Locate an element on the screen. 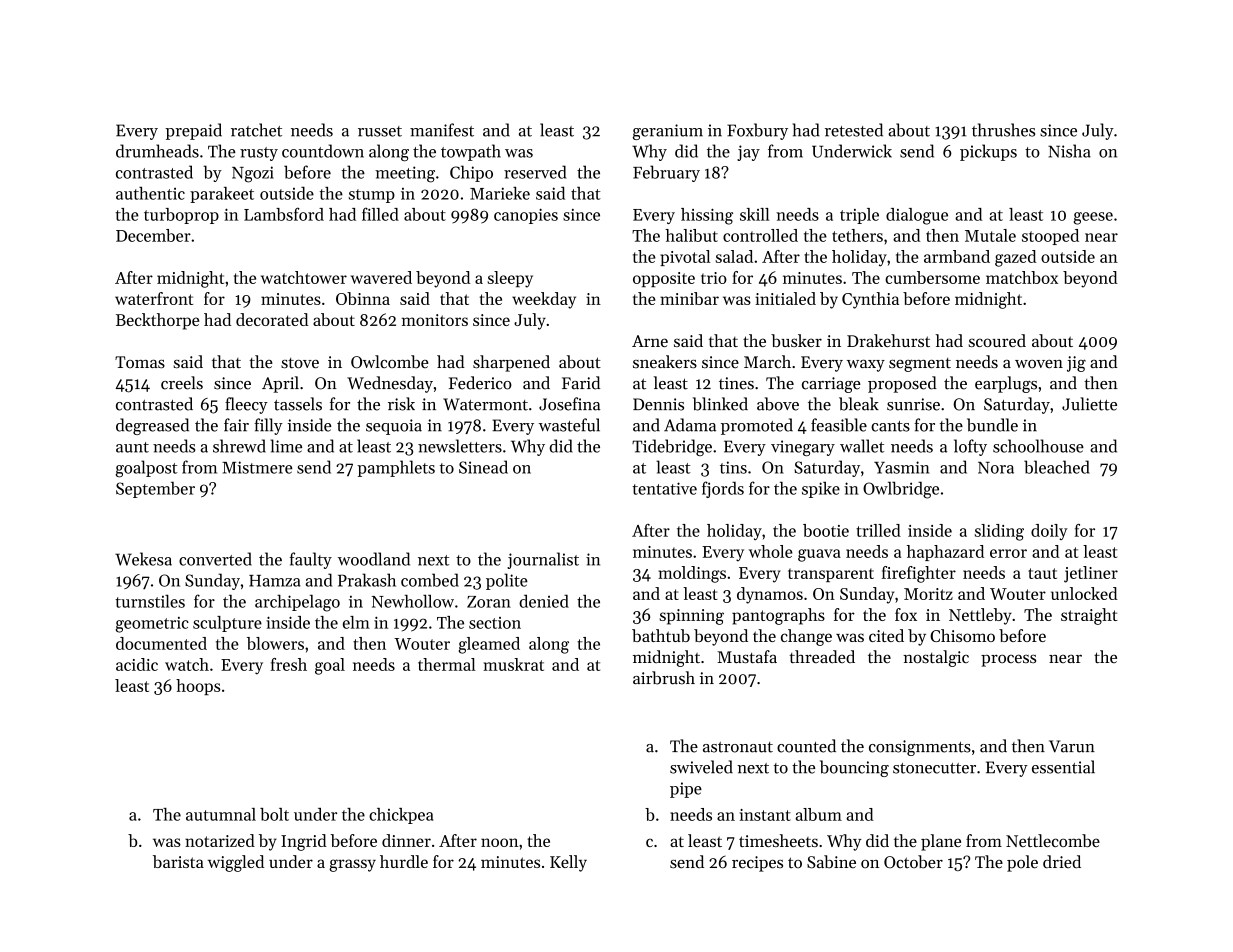 The image size is (1233, 952). stove is located at coordinates (300, 363).
